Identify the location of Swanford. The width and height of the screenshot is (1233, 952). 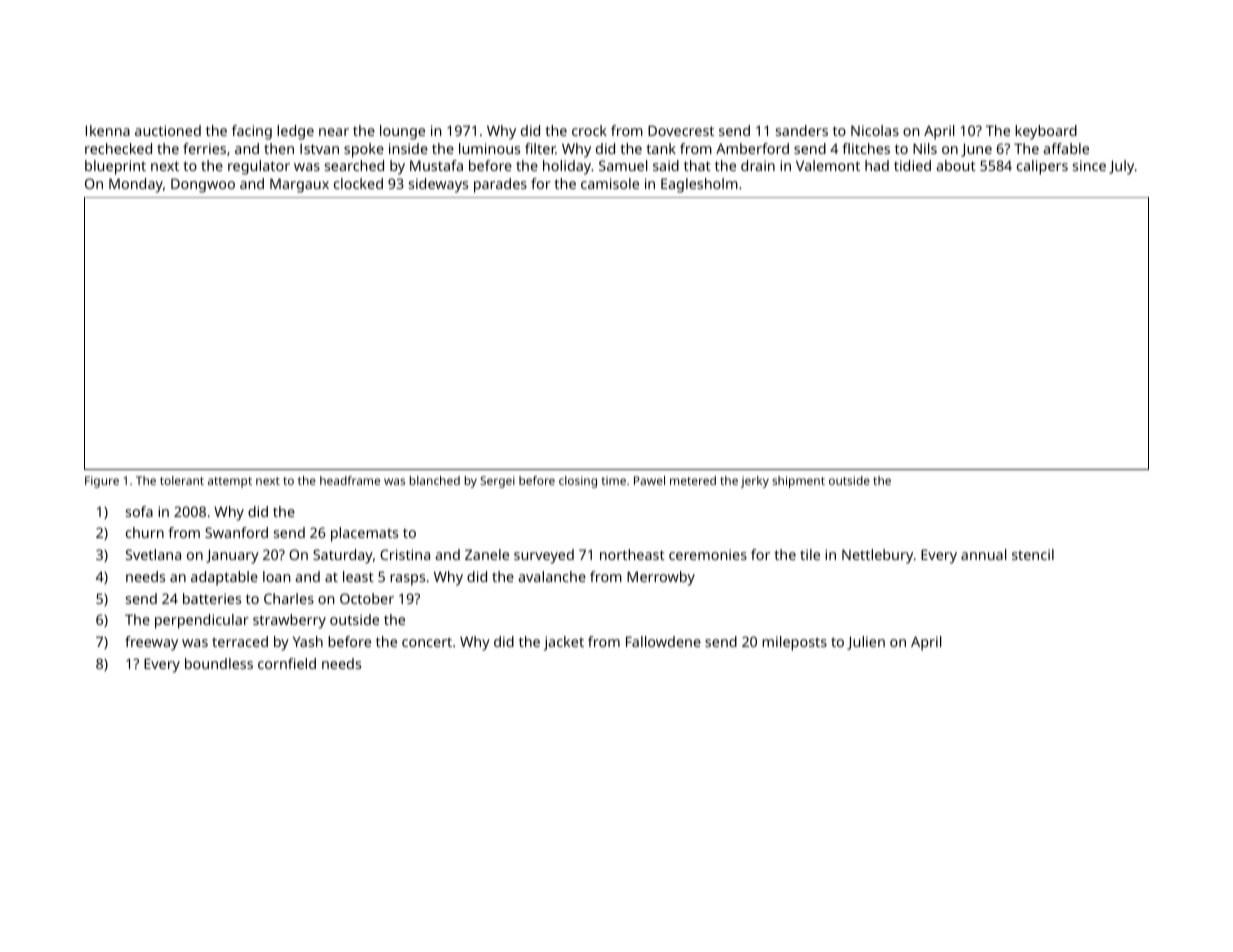
(236, 532).
